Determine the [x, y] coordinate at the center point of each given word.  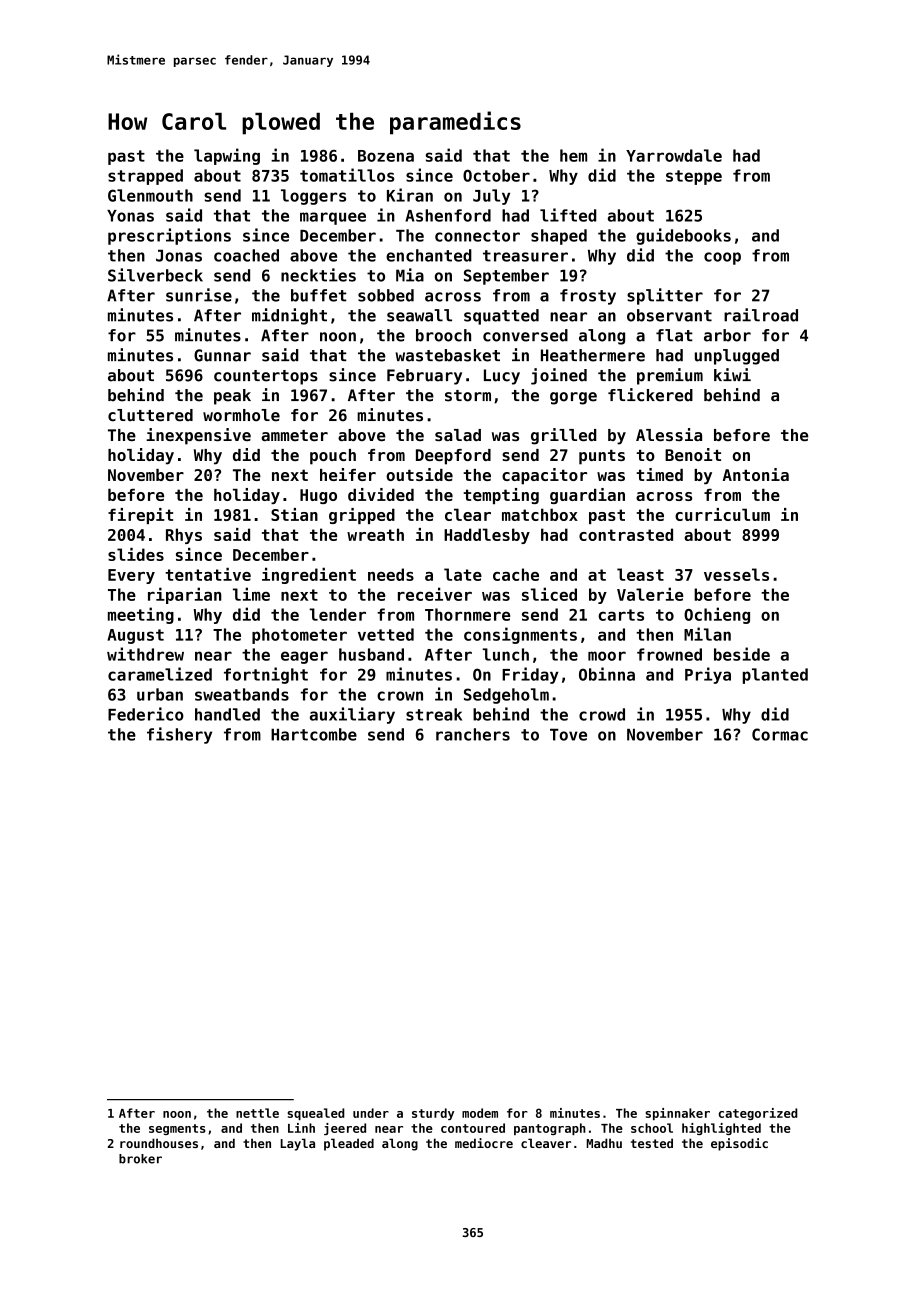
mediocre [484, 1143]
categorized [758, 1114]
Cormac [780, 734]
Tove [568, 735]
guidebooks [683, 236]
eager [304, 657]
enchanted [429, 255]
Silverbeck [155, 275]
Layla [297, 1144]
